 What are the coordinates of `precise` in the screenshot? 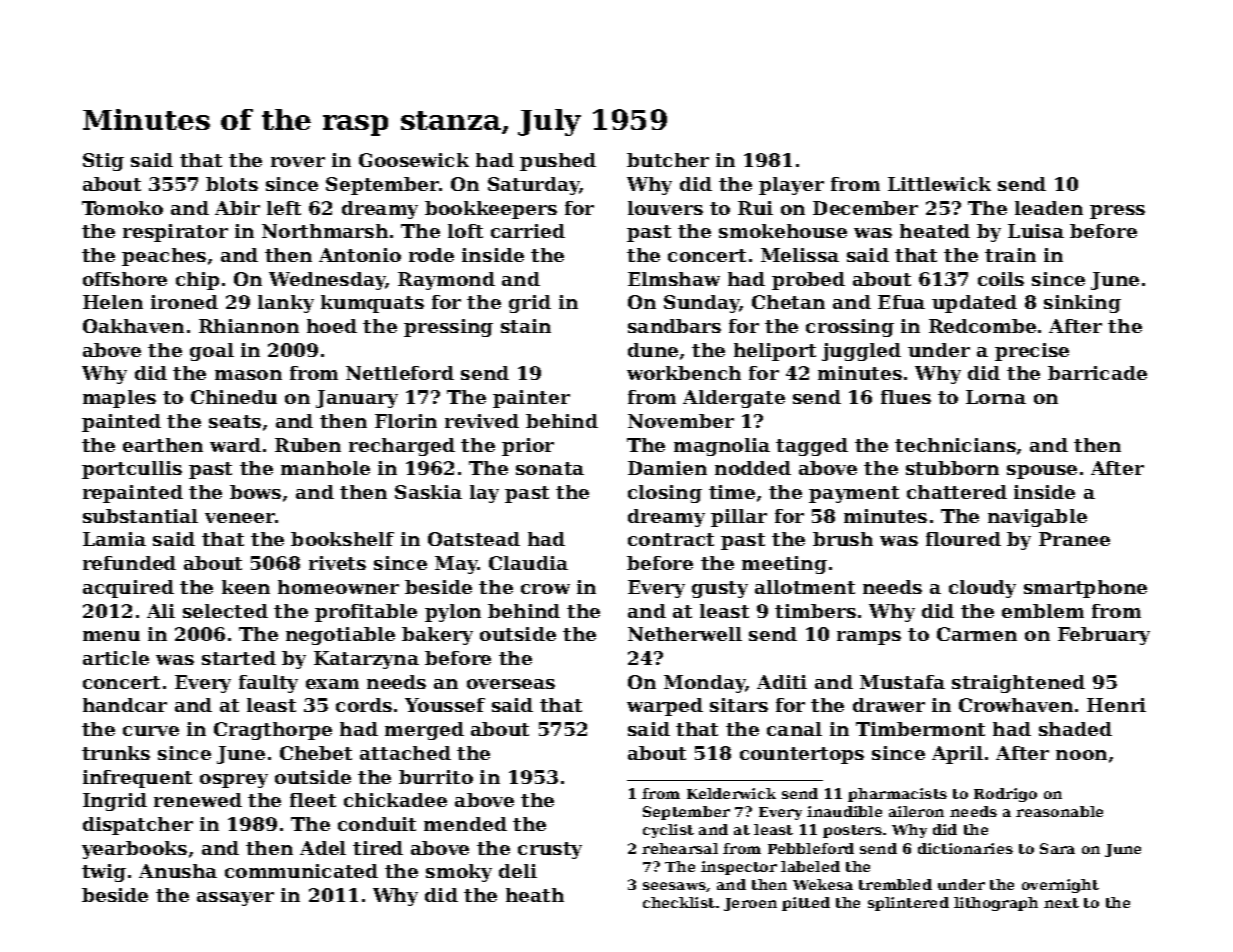 It's located at (1032, 352).
